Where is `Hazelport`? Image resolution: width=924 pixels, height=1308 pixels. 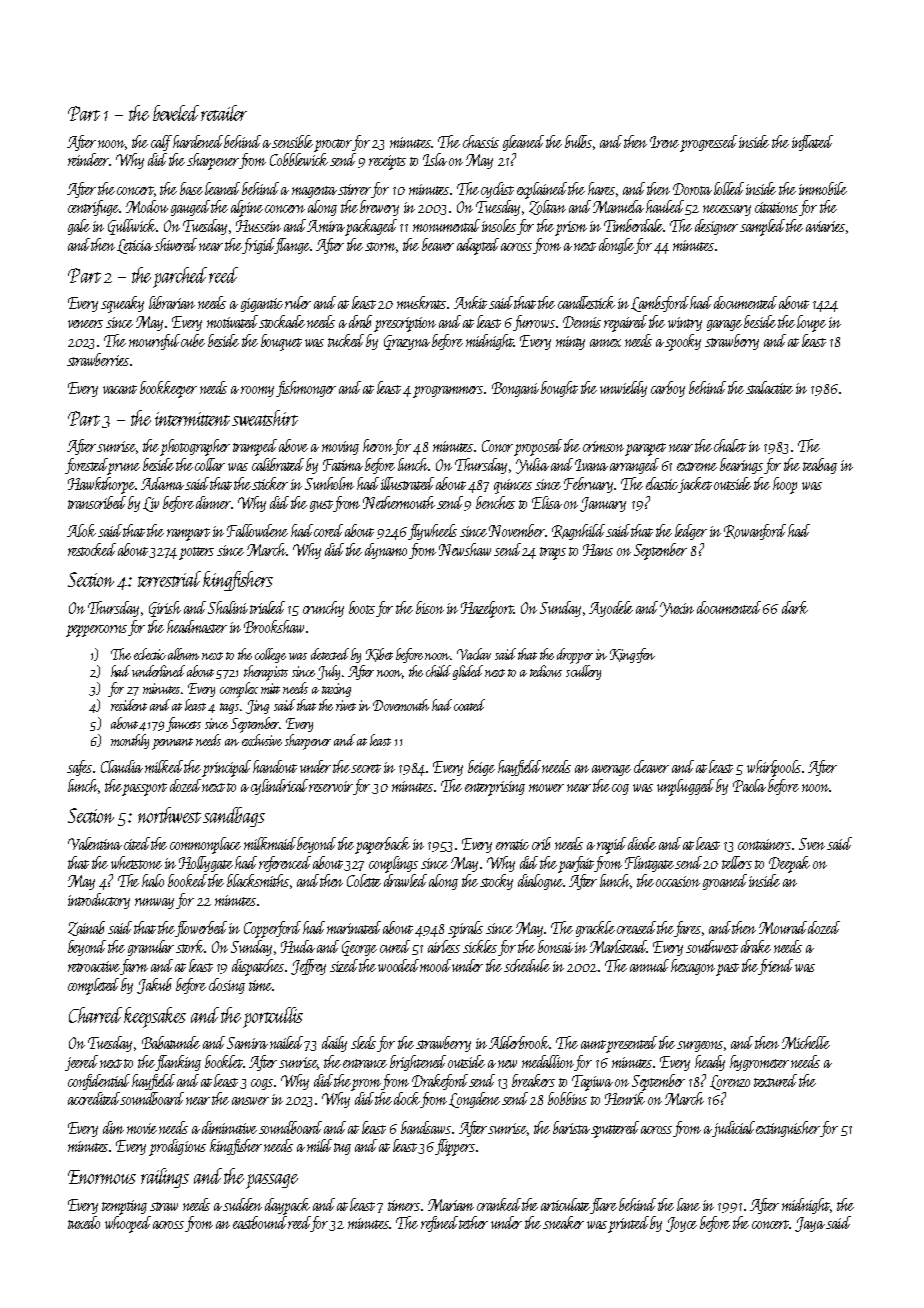
Hazelport is located at coordinates (487, 609).
